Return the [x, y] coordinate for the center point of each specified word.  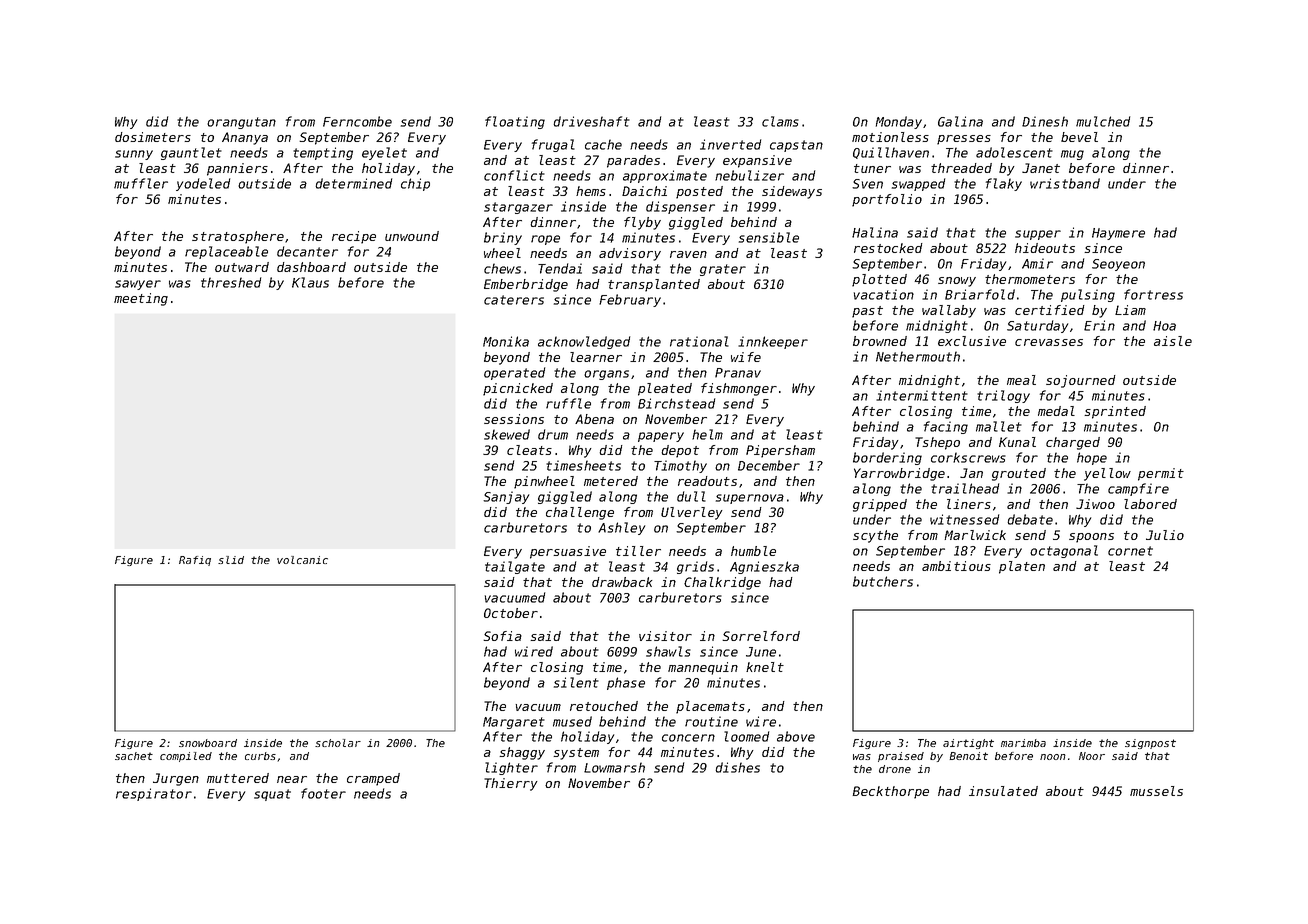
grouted [1019, 474]
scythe [875, 536]
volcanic [302, 560]
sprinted [1115, 412]
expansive [757, 161]
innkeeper [773, 342]
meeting [141, 299]
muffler [141, 183]
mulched [1103, 121]
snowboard [208, 743]
